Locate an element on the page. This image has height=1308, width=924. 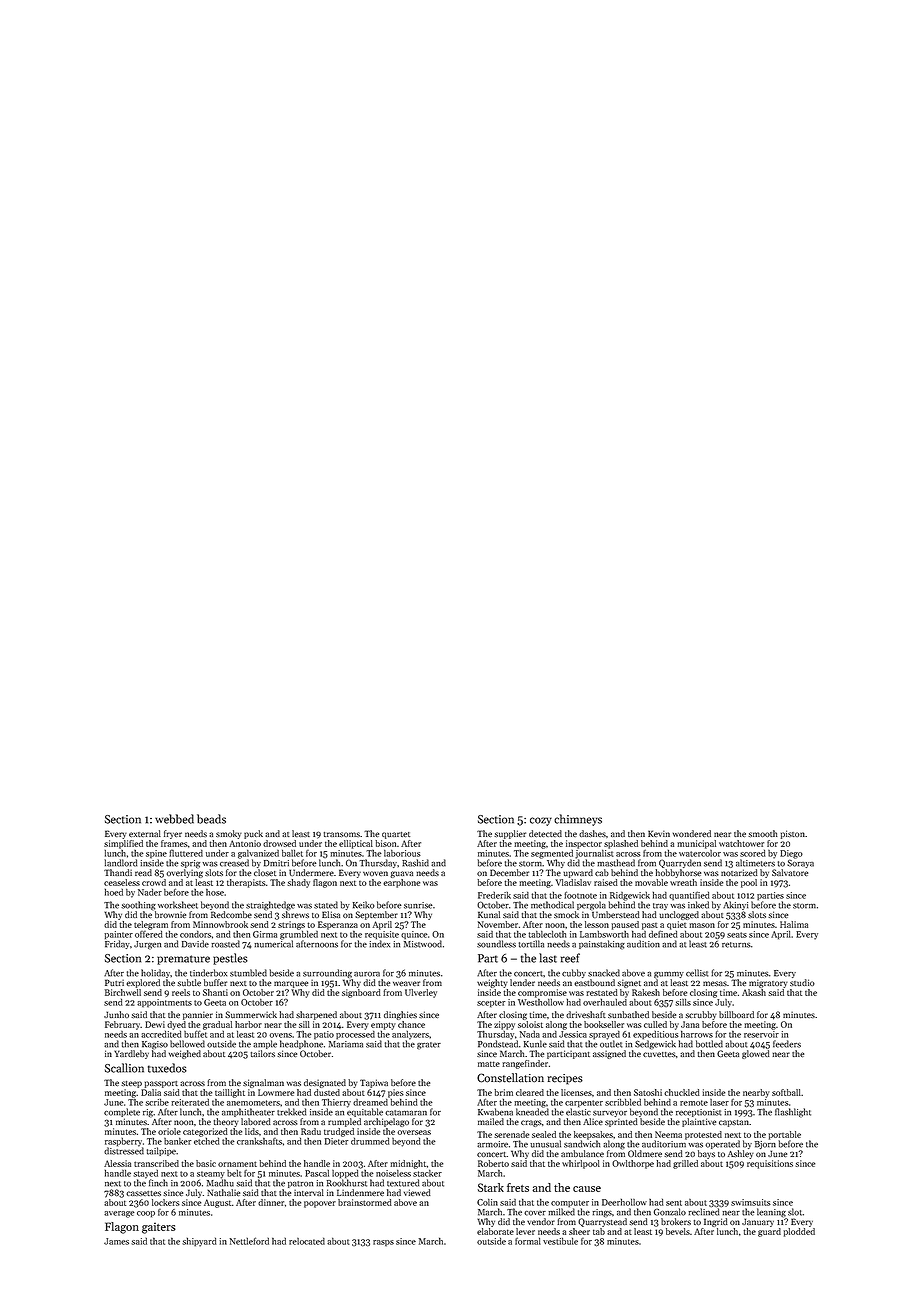
feeders is located at coordinates (787, 1044).
